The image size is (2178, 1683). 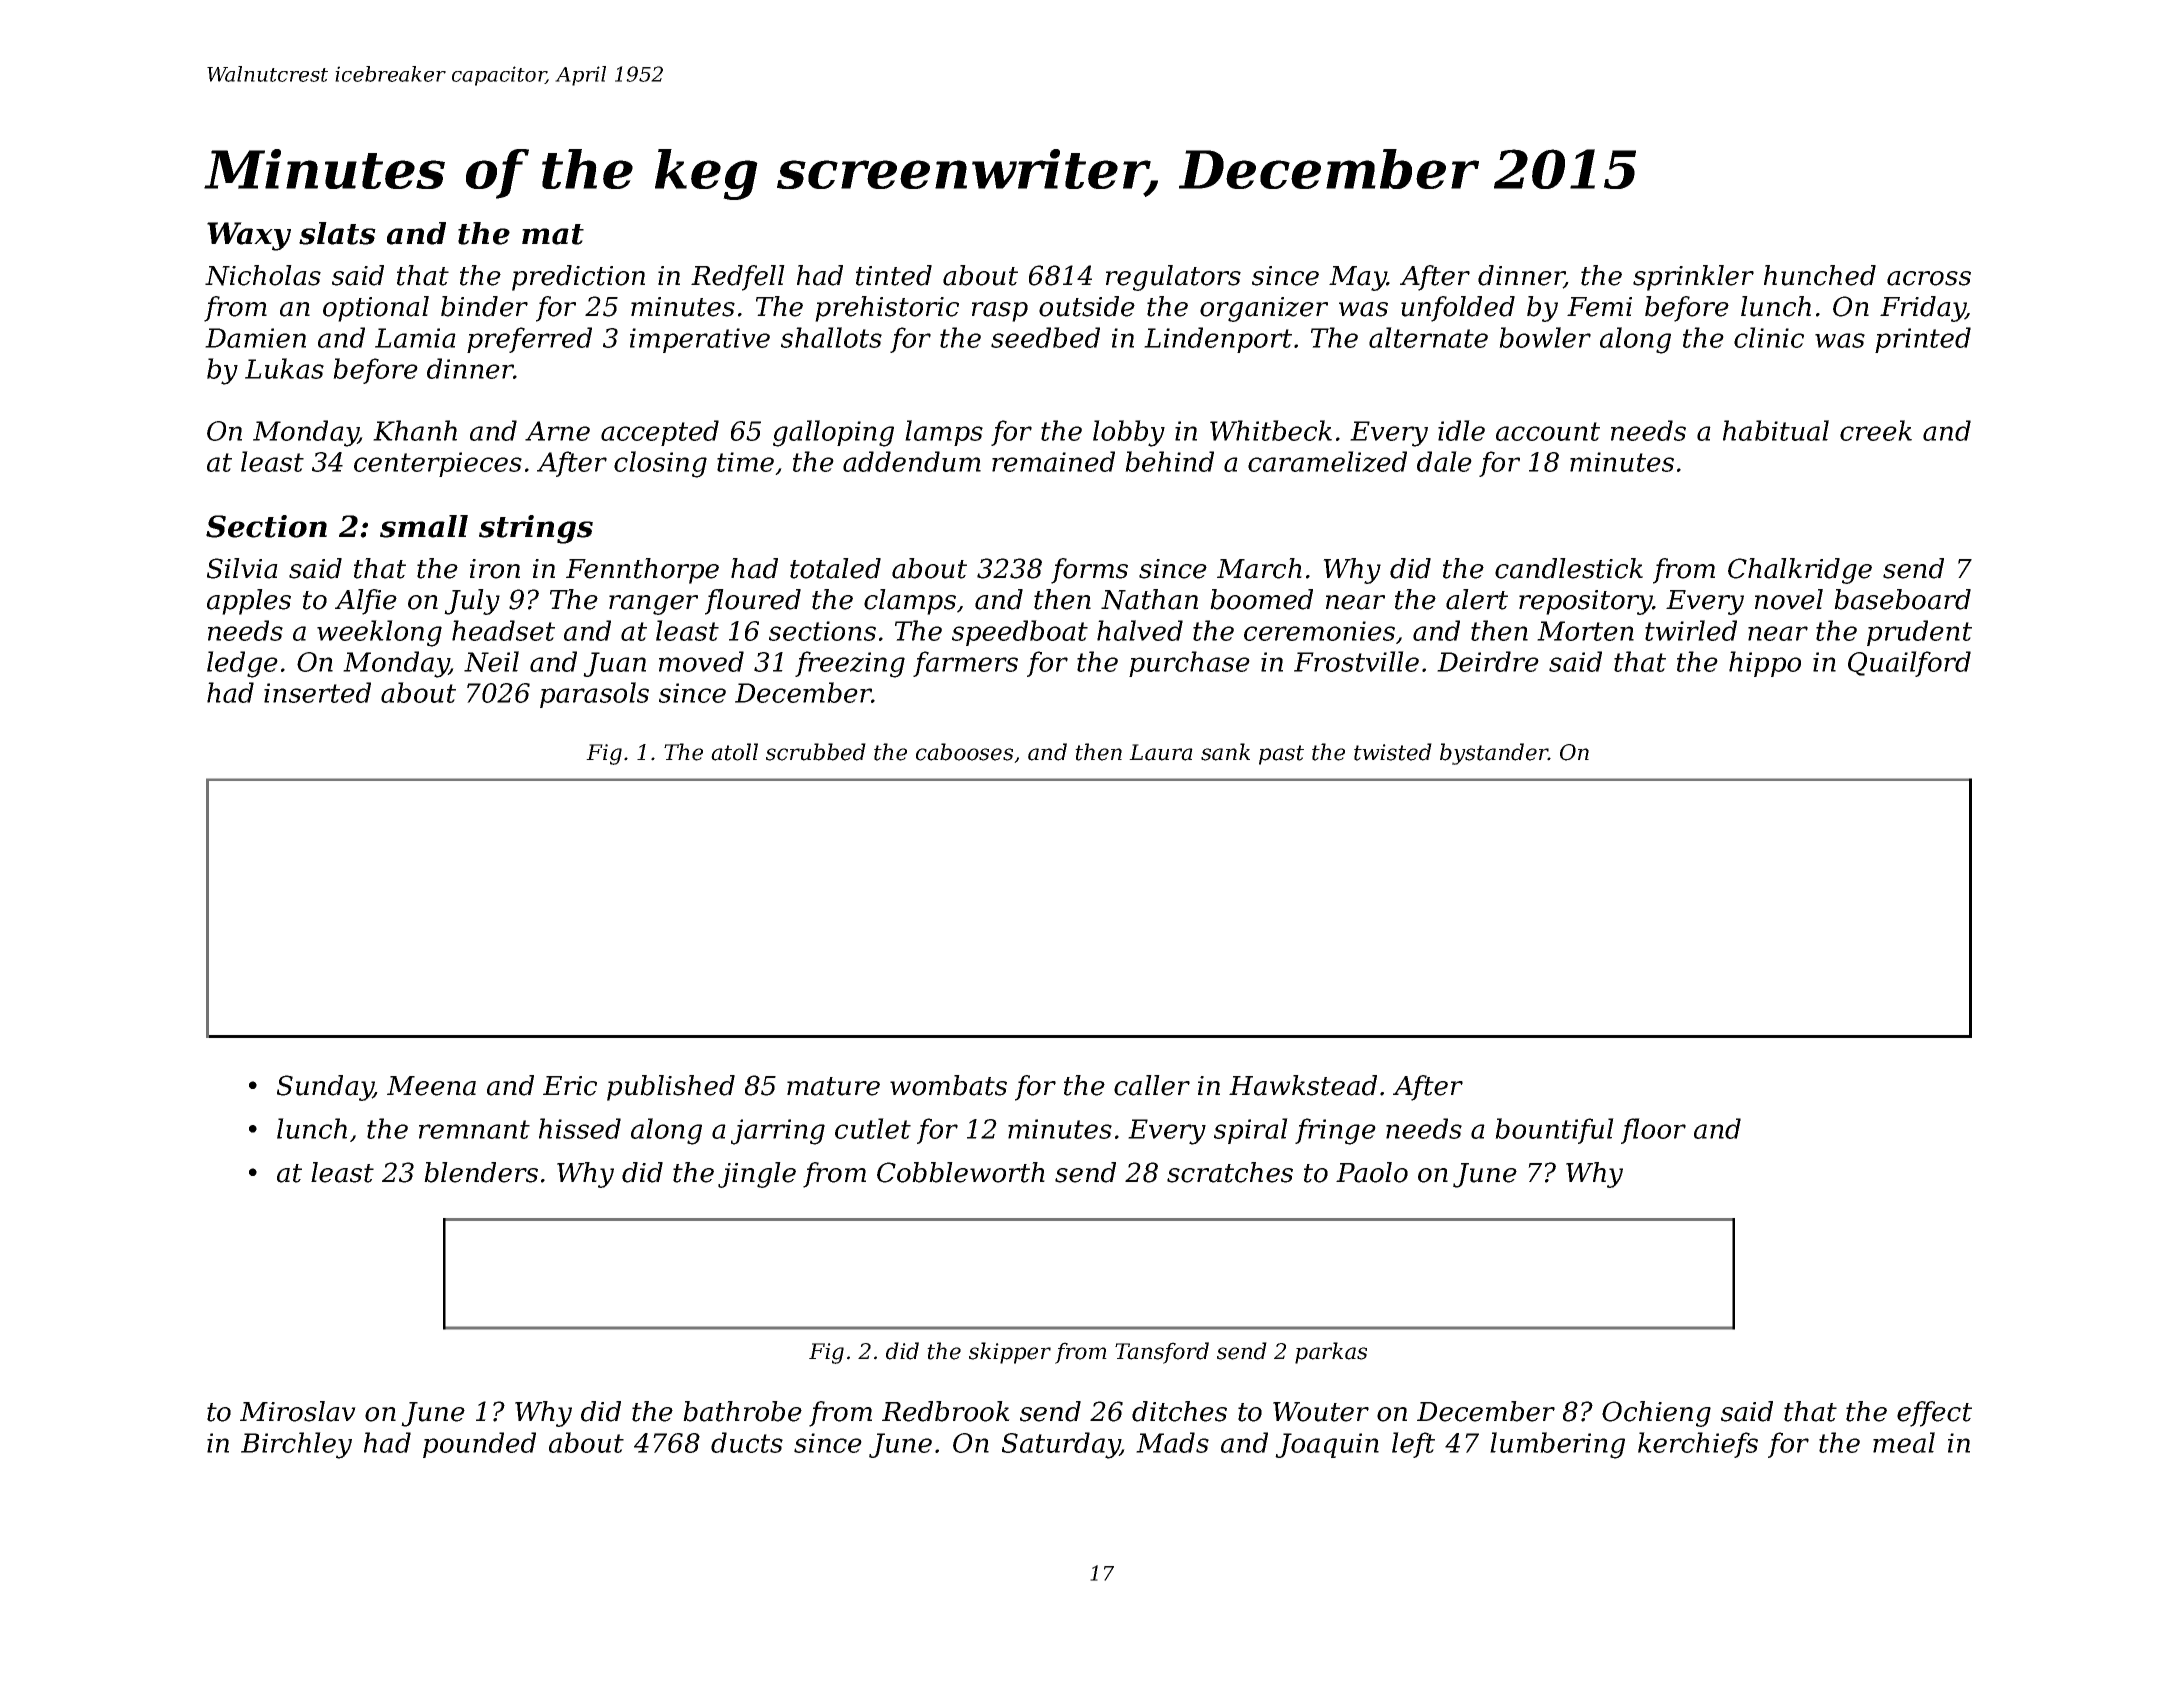 What do you see at coordinates (317, 692) in the screenshot?
I see `inserted` at bounding box center [317, 692].
